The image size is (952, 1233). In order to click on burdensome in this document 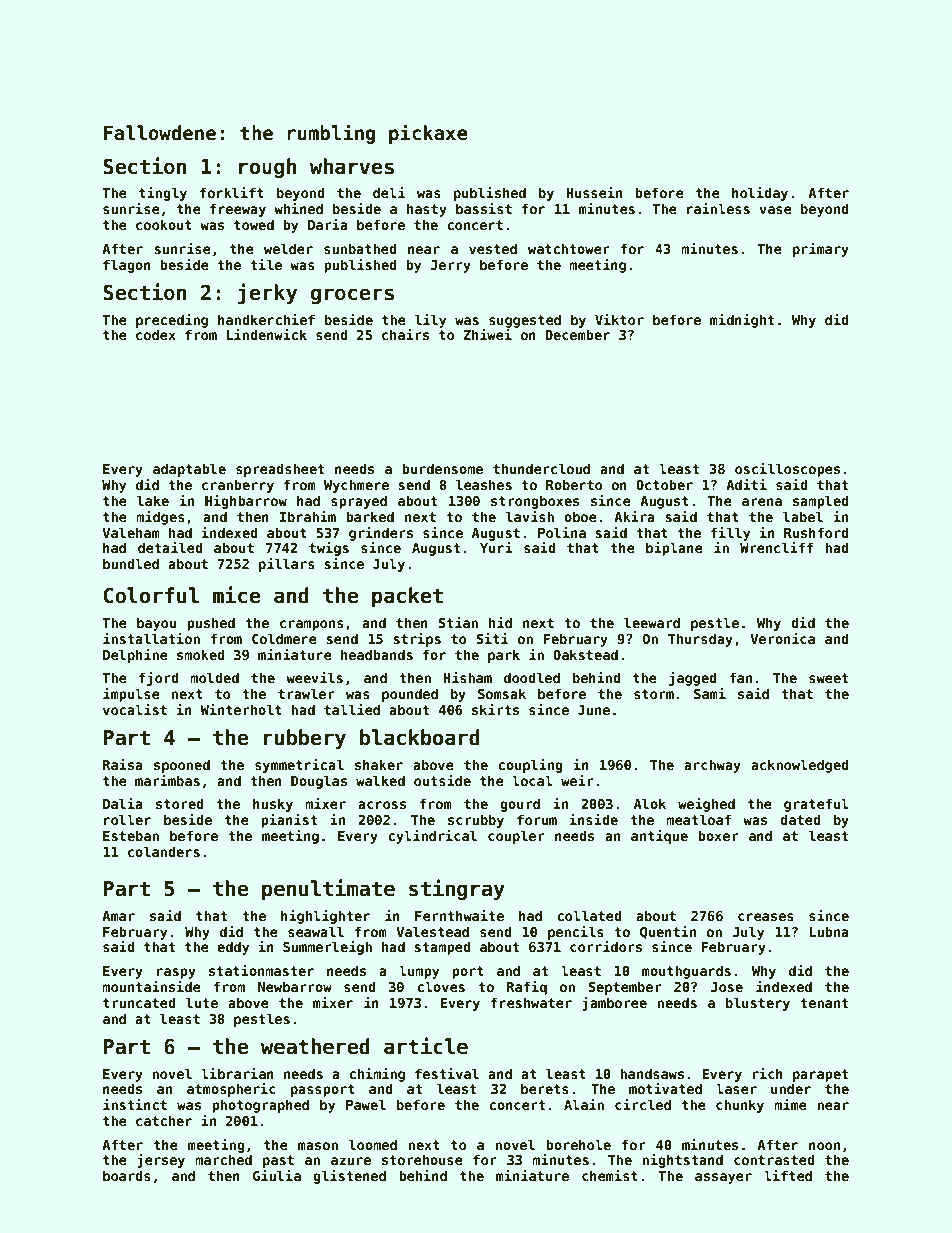, I will do `click(442, 468)`.
